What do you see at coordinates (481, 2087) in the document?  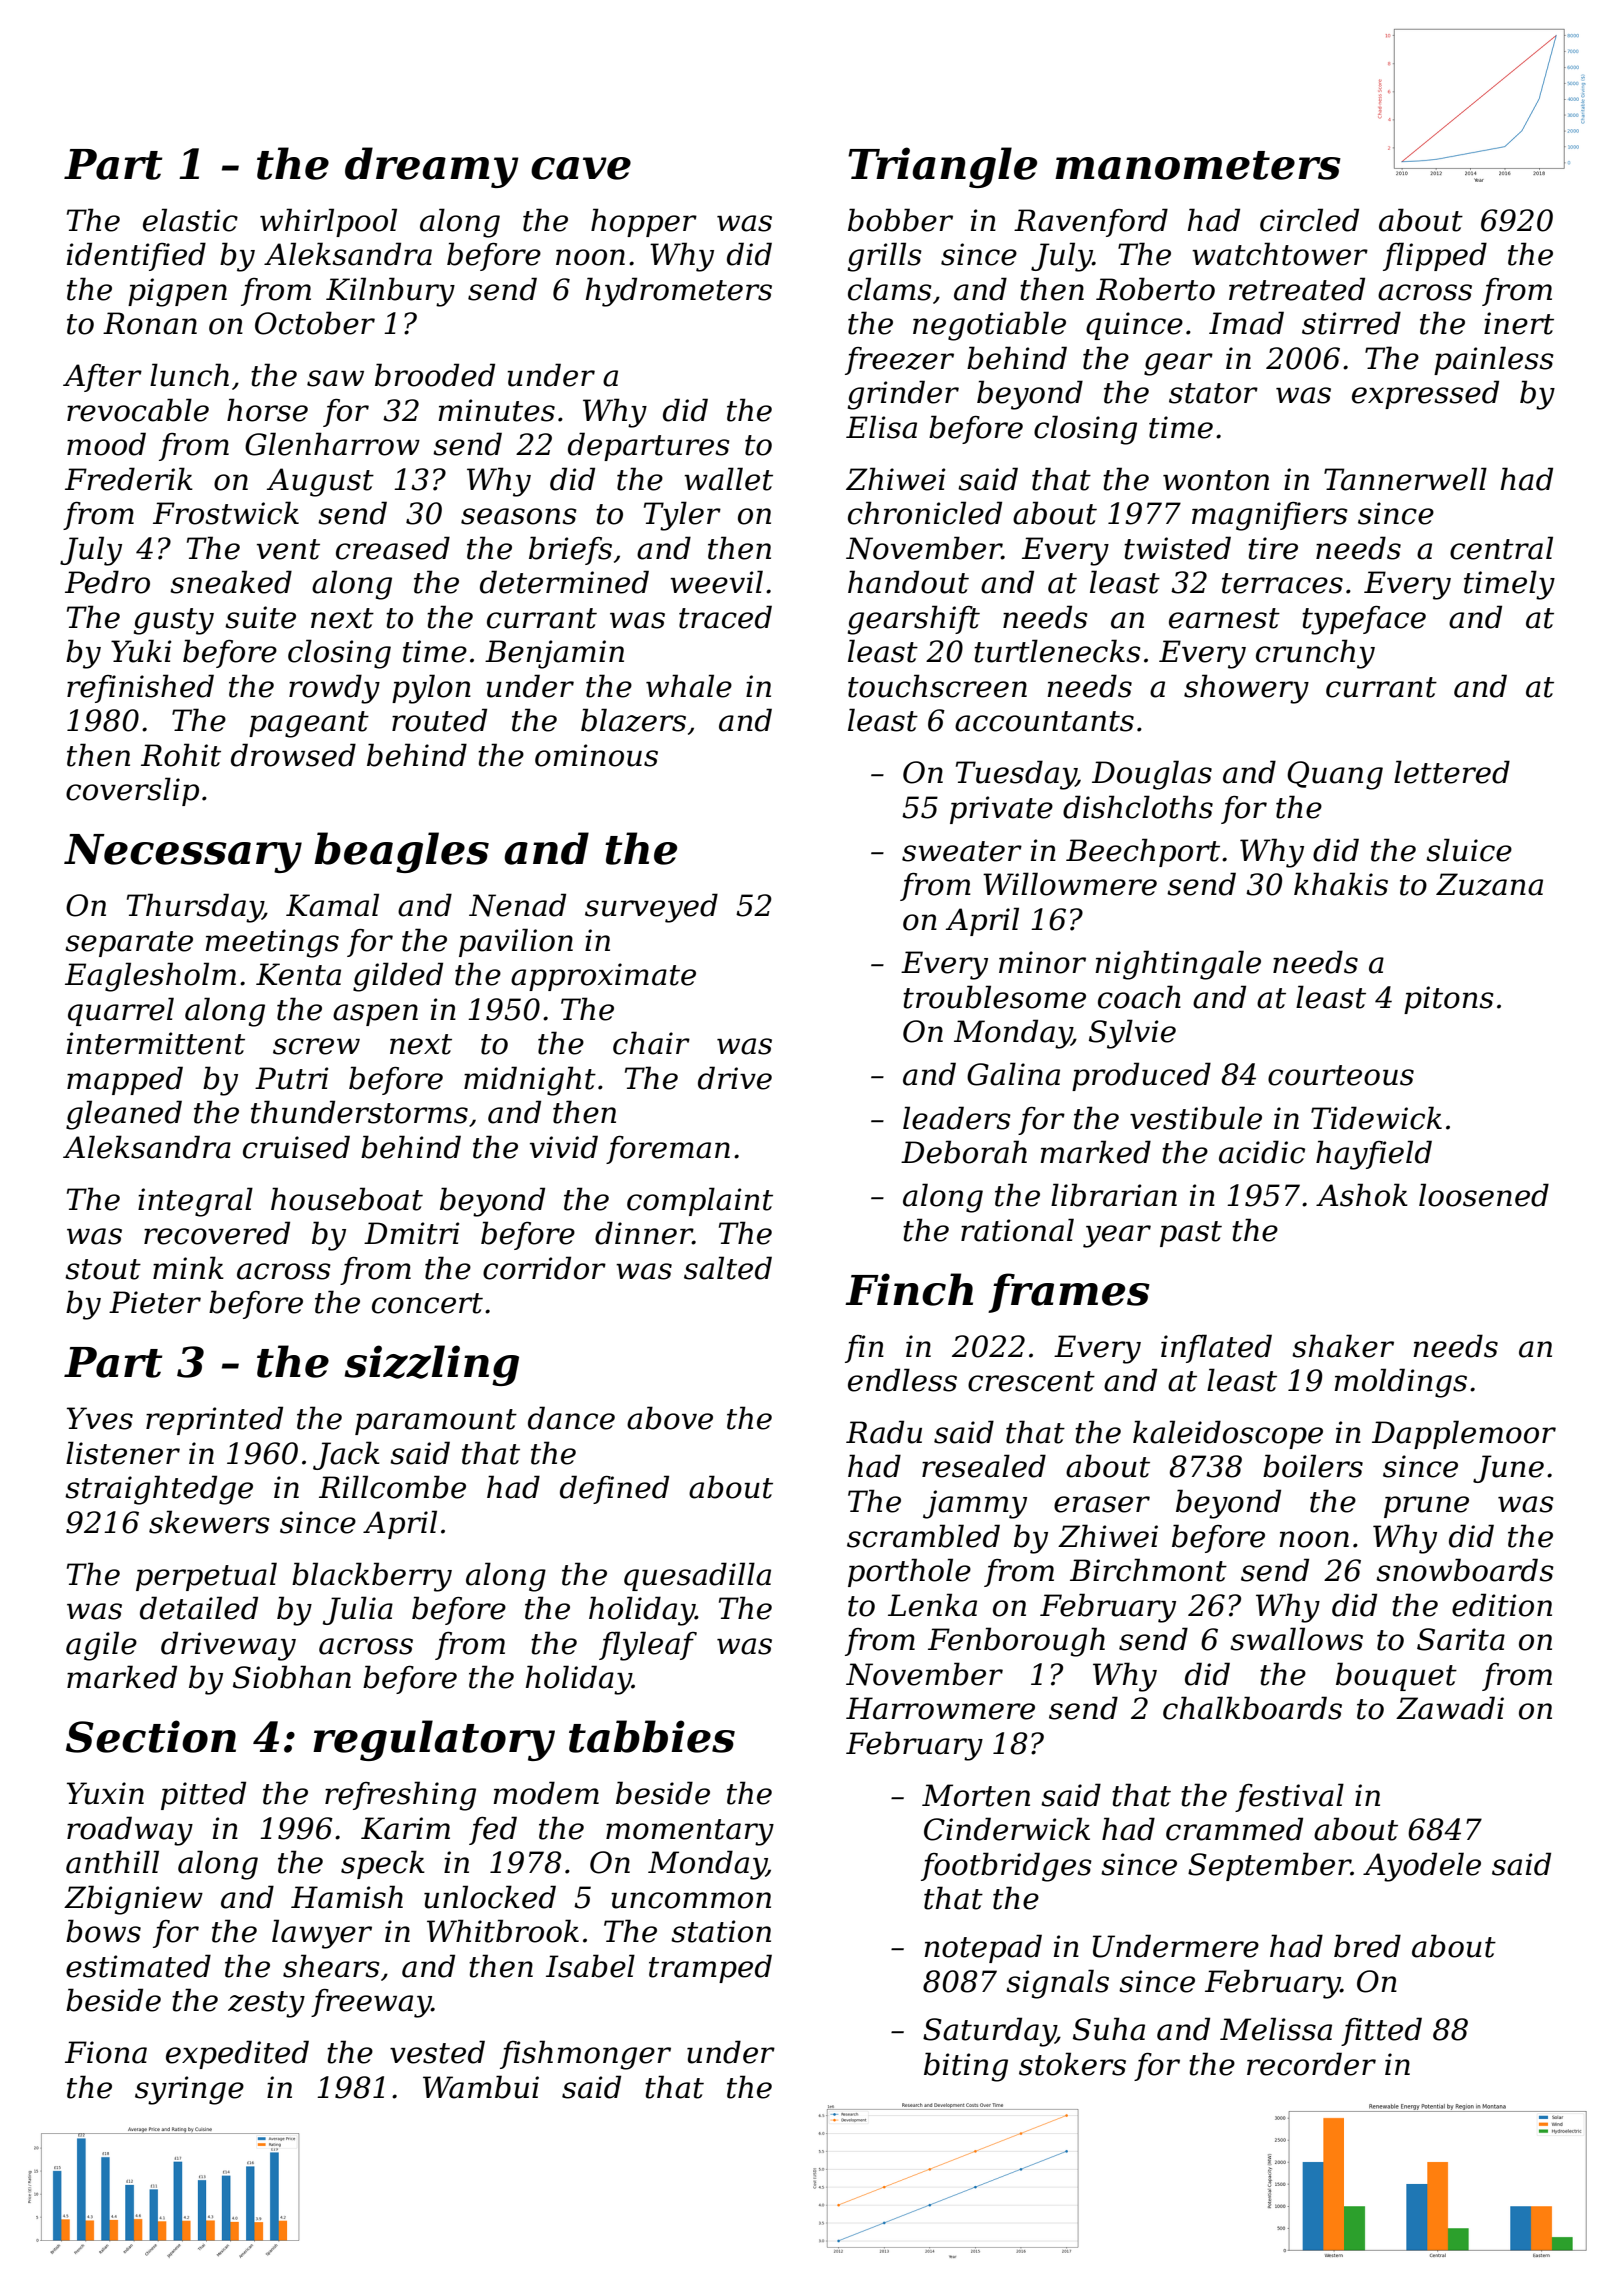 I see `Wambui` at bounding box center [481, 2087].
